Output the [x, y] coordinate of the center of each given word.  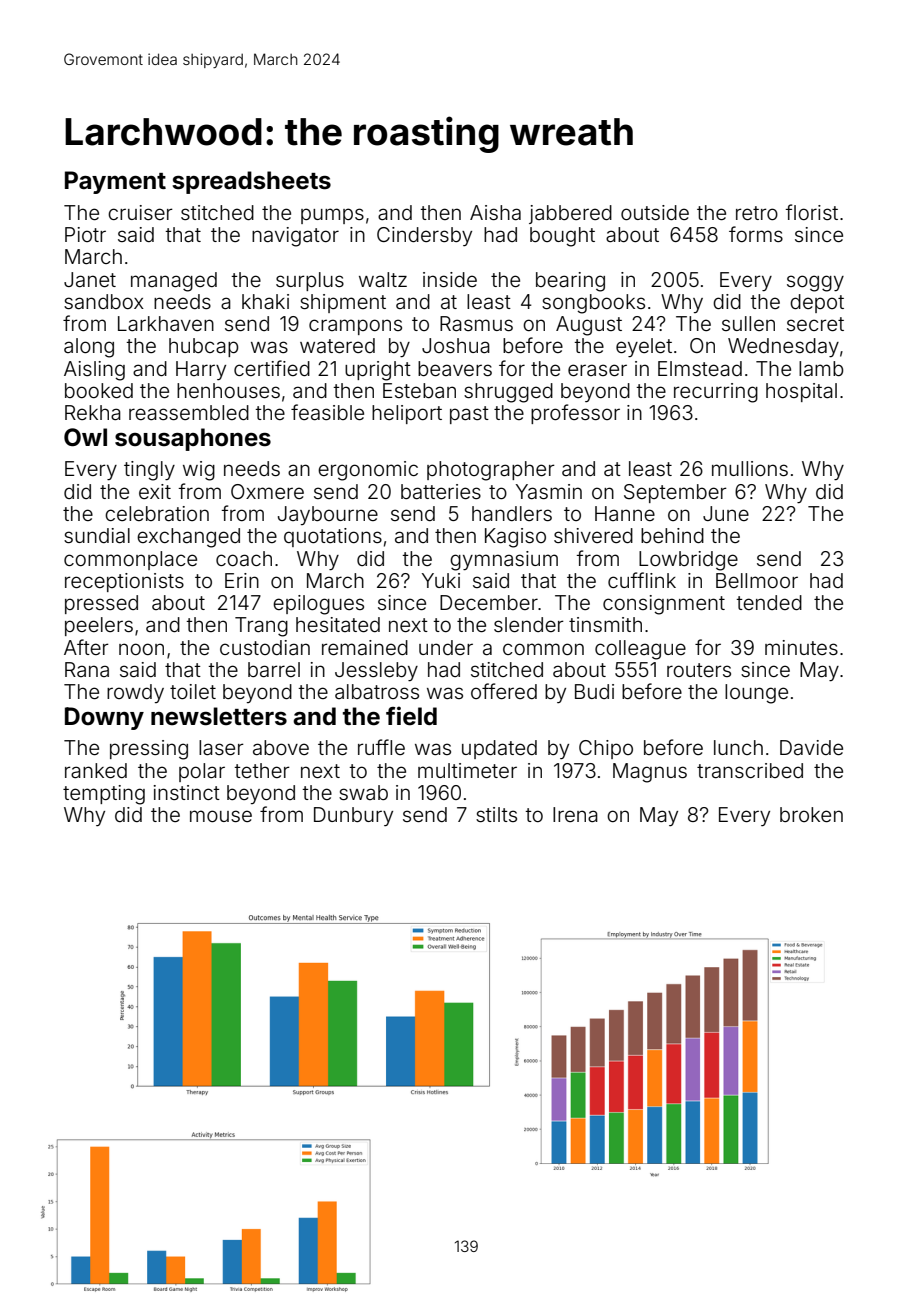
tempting [104, 795]
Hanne [625, 513]
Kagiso [515, 538]
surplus [310, 281]
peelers [99, 626]
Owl [85, 437]
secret [815, 324]
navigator [295, 237]
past [469, 415]
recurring [716, 393]
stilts [496, 814]
